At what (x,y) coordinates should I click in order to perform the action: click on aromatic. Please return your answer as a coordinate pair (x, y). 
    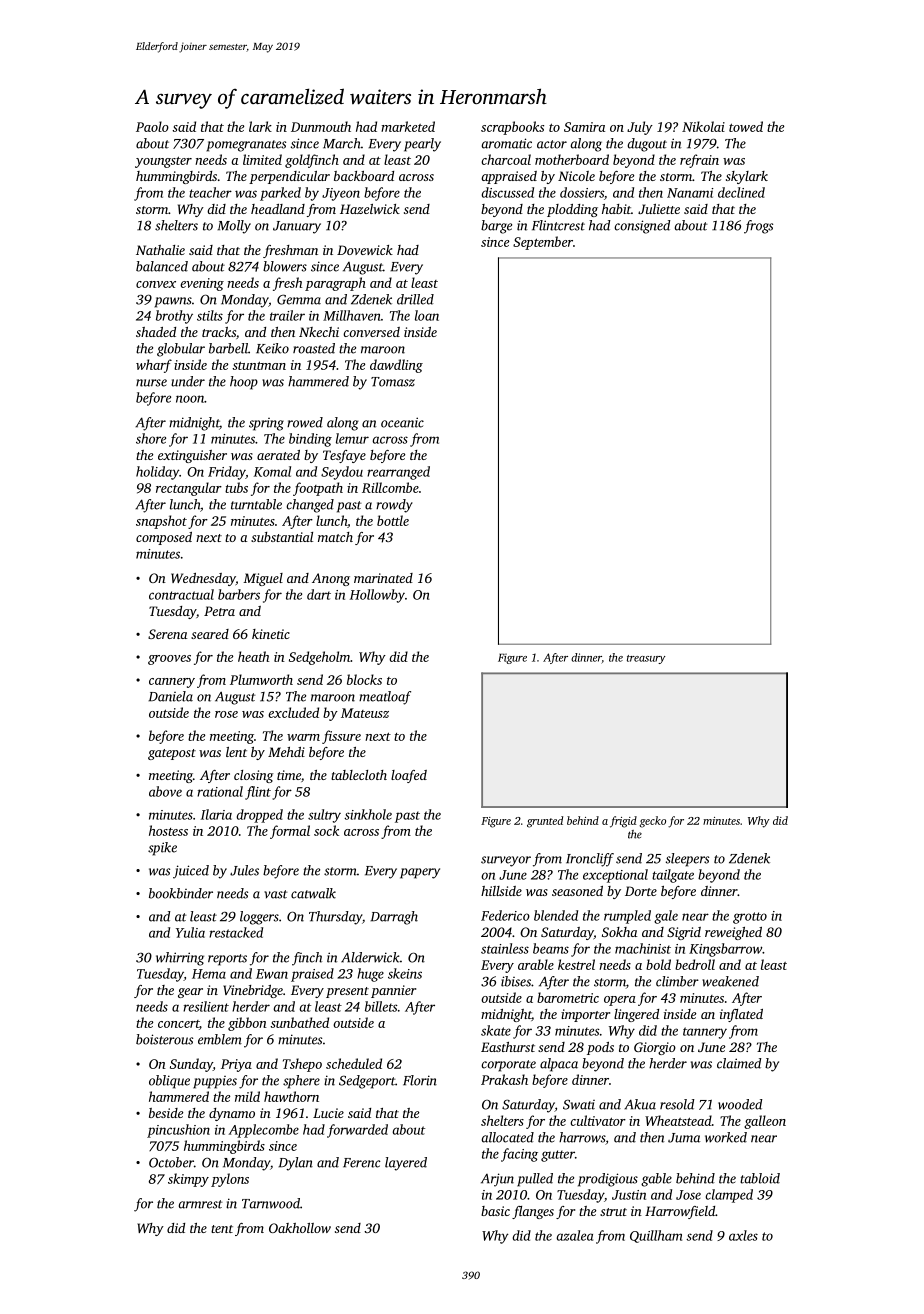
    Looking at the image, I should click on (507, 143).
